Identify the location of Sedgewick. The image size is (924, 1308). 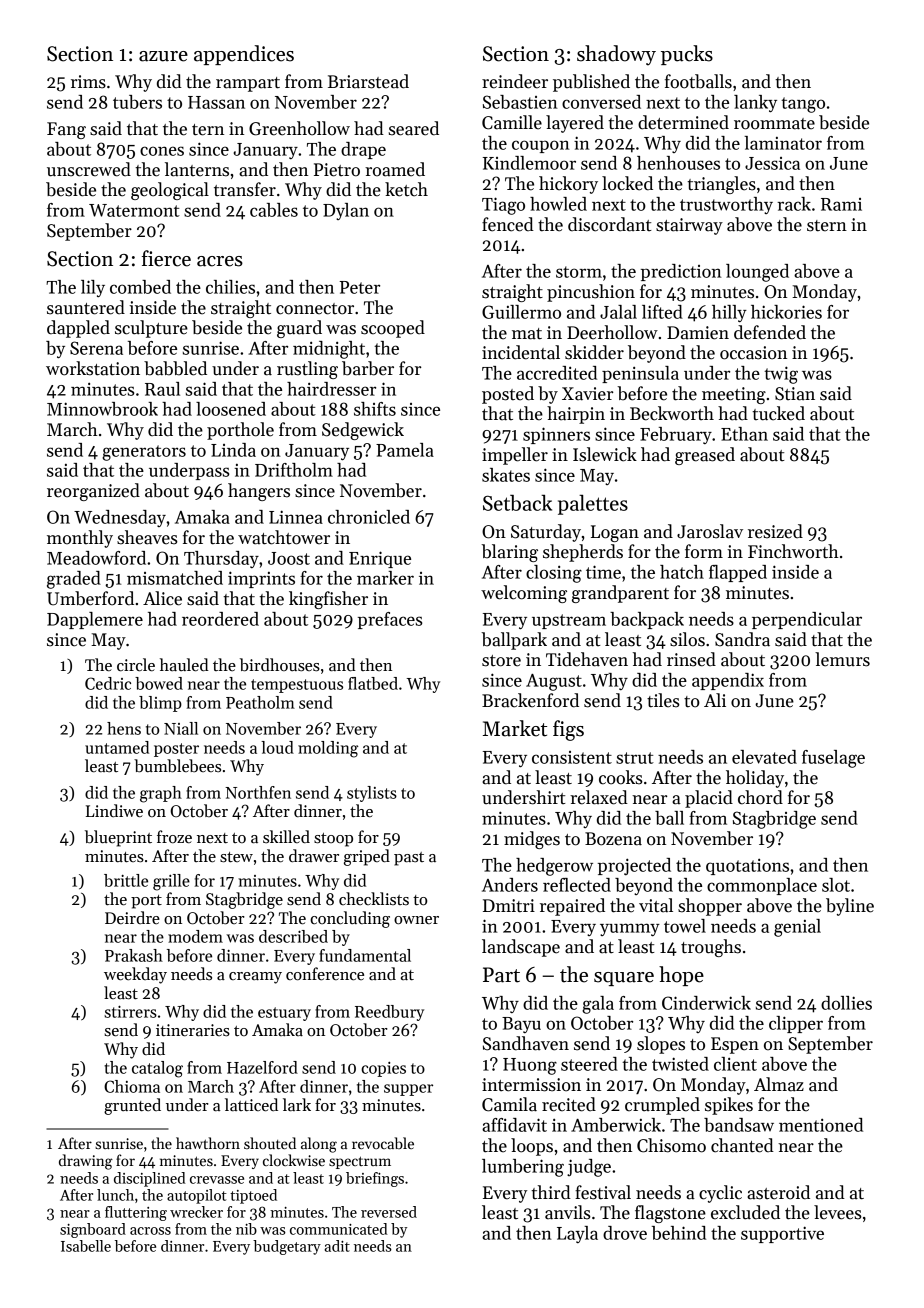
(363, 431).
